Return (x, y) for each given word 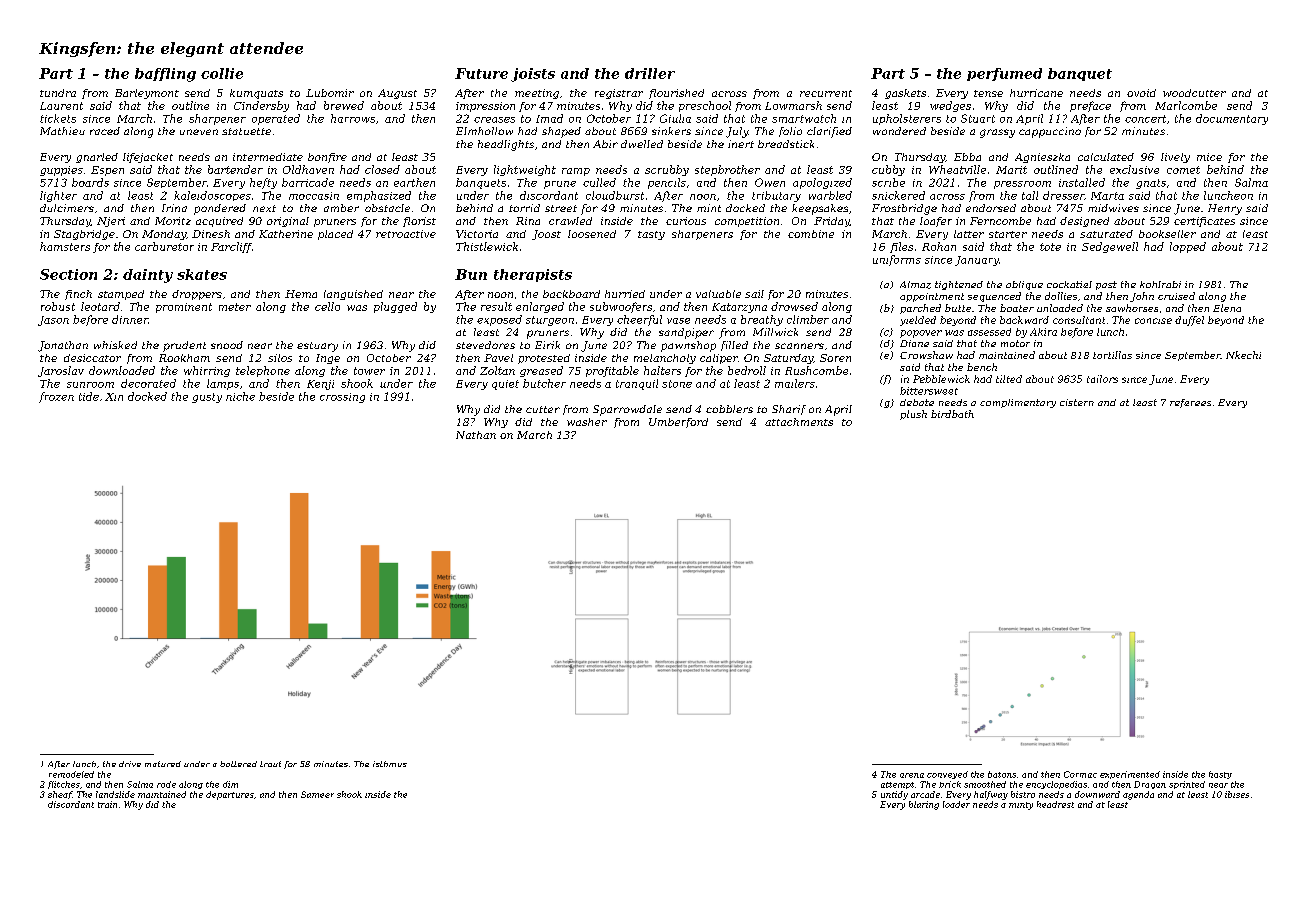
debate (917, 402)
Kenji (320, 385)
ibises (1237, 794)
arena (912, 775)
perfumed (1004, 74)
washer (587, 422)
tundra (58, 93)
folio (790, 132)
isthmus (390, 764)
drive (130, 764)
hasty (1220, 775)
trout (270, 764)
